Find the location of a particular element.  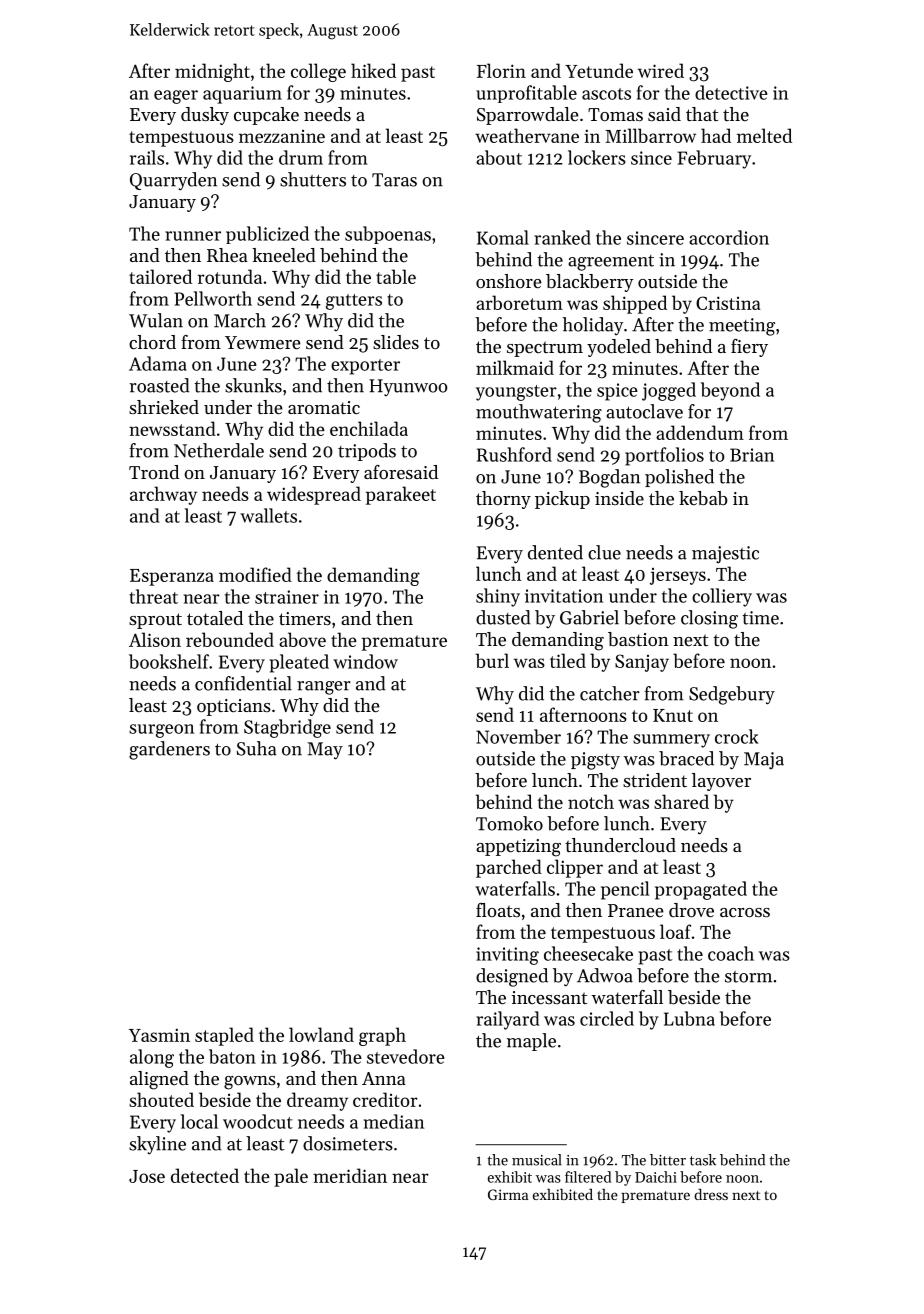

May is located at coordinates (325, 751).
